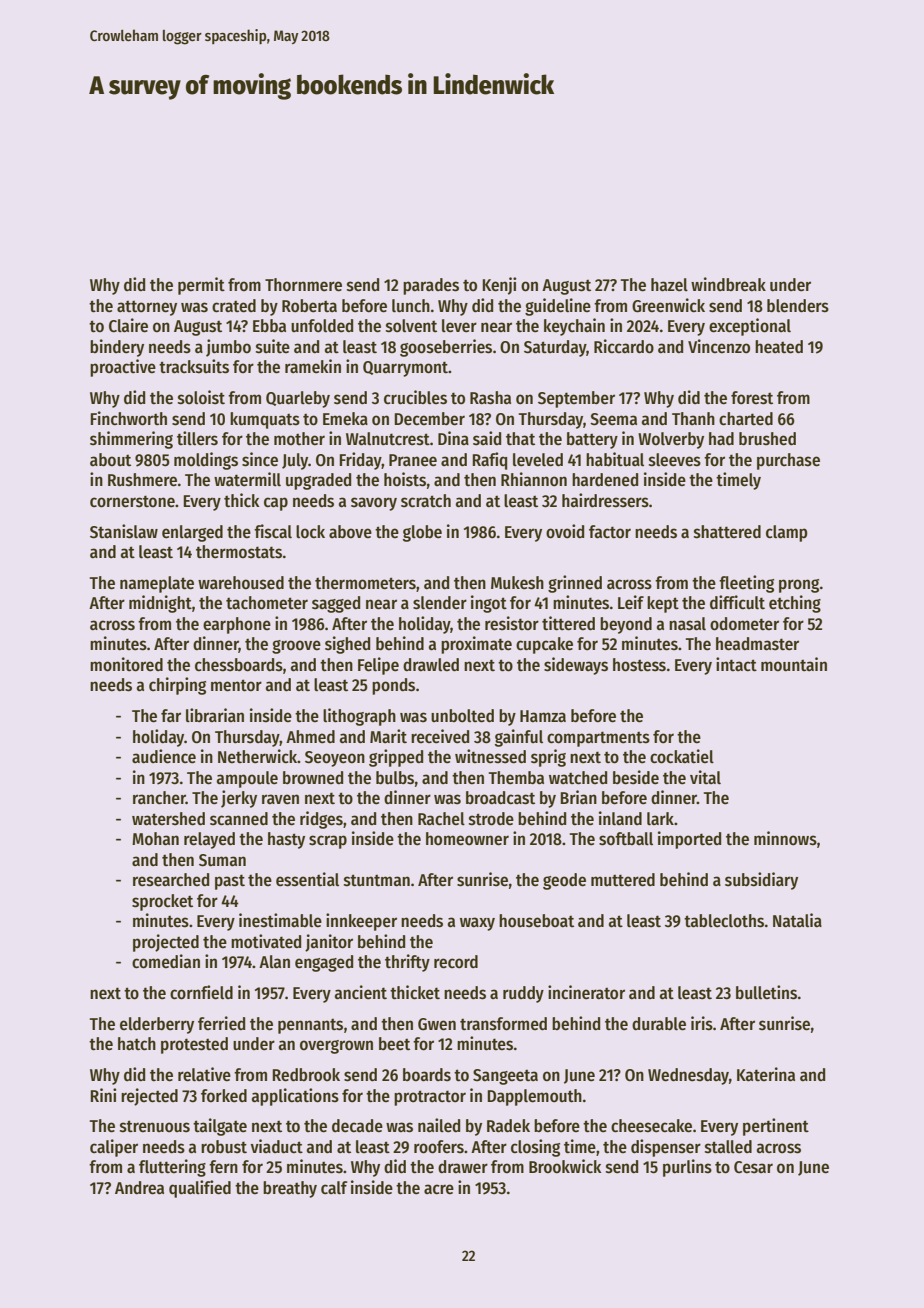 This page has height=1308, width=924. I want to click on brushed, so click(767, 439).
